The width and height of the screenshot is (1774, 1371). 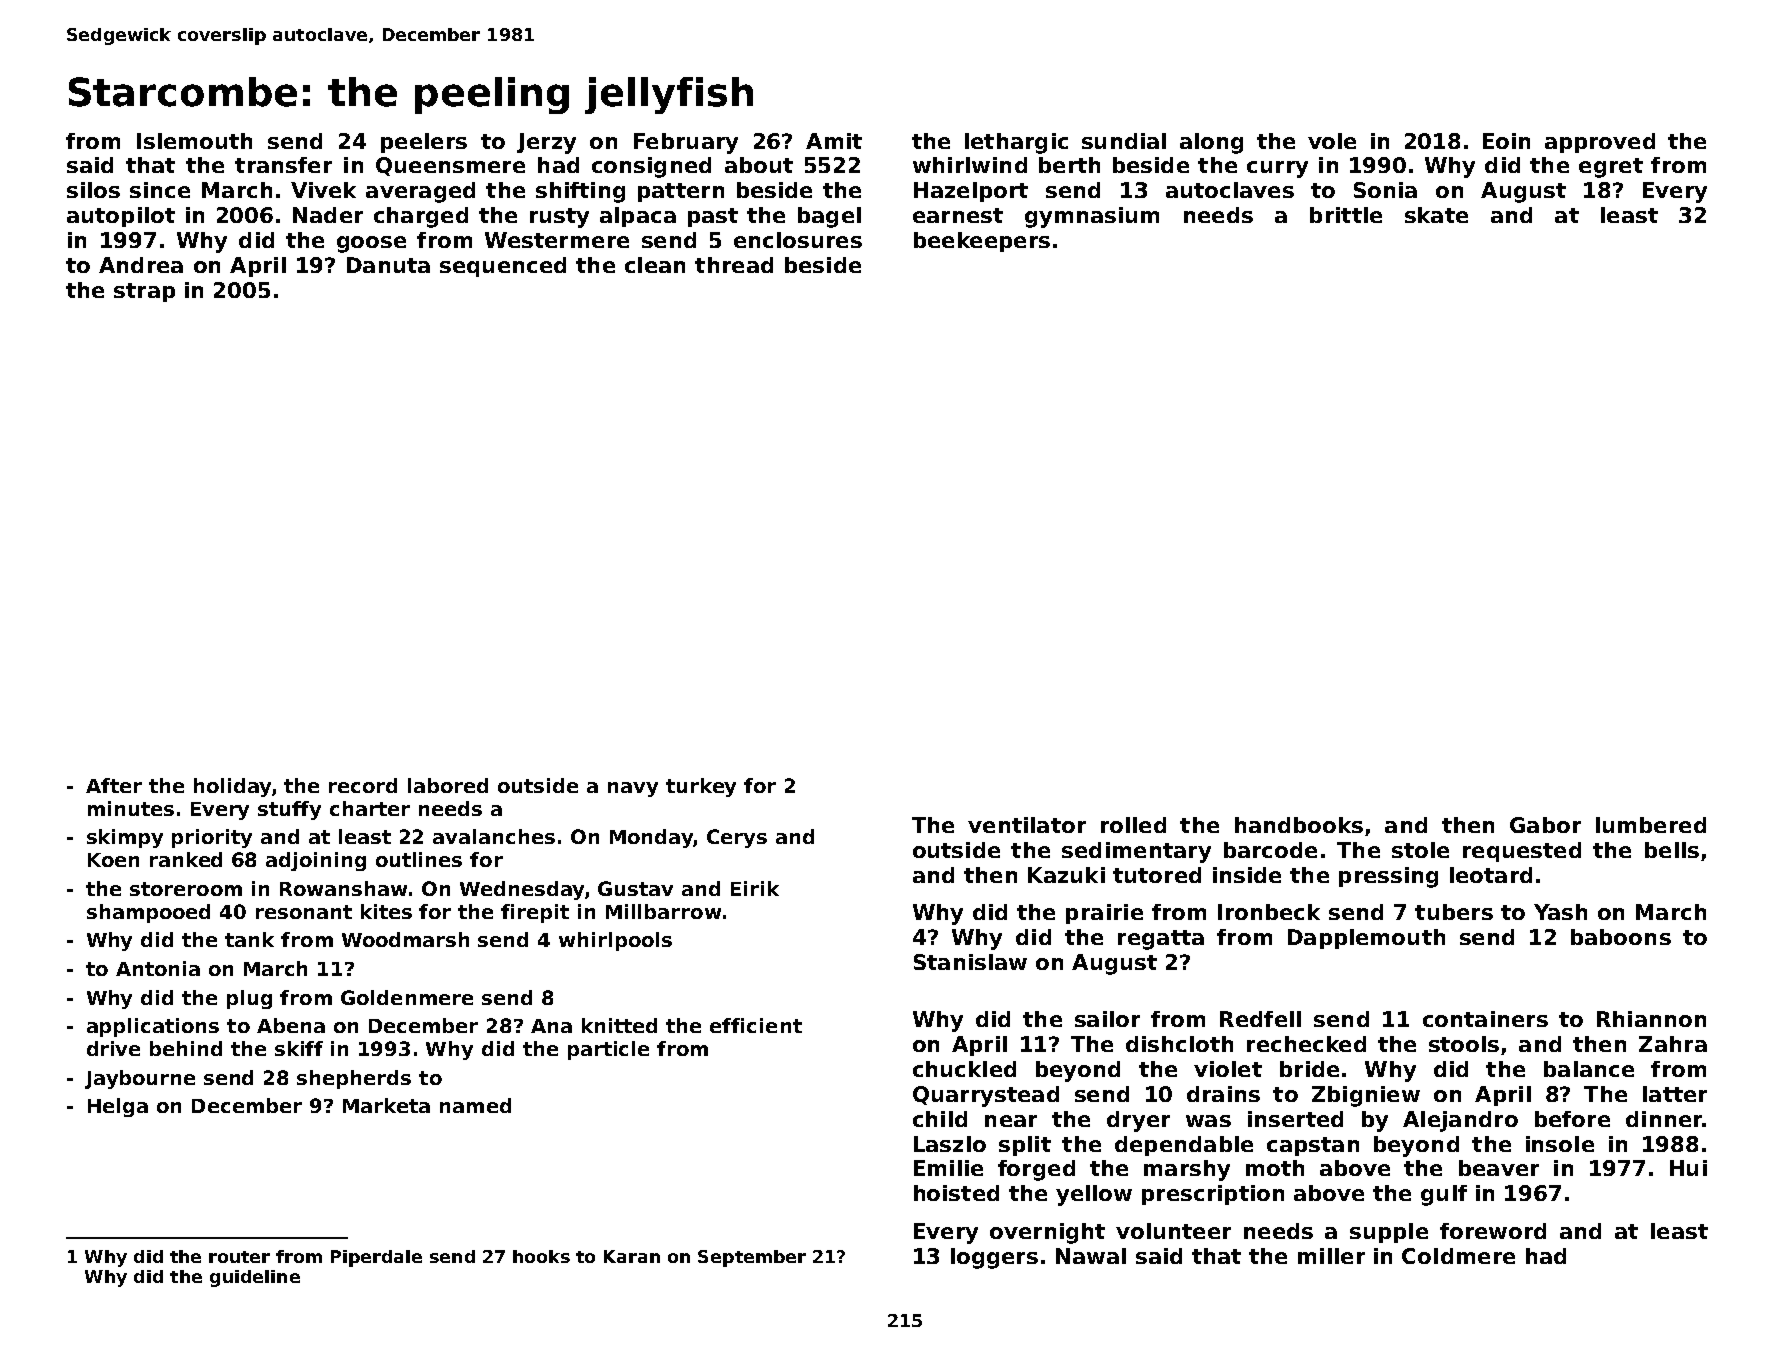 I want to click on Marketa, so click(x=386, y=1105).
